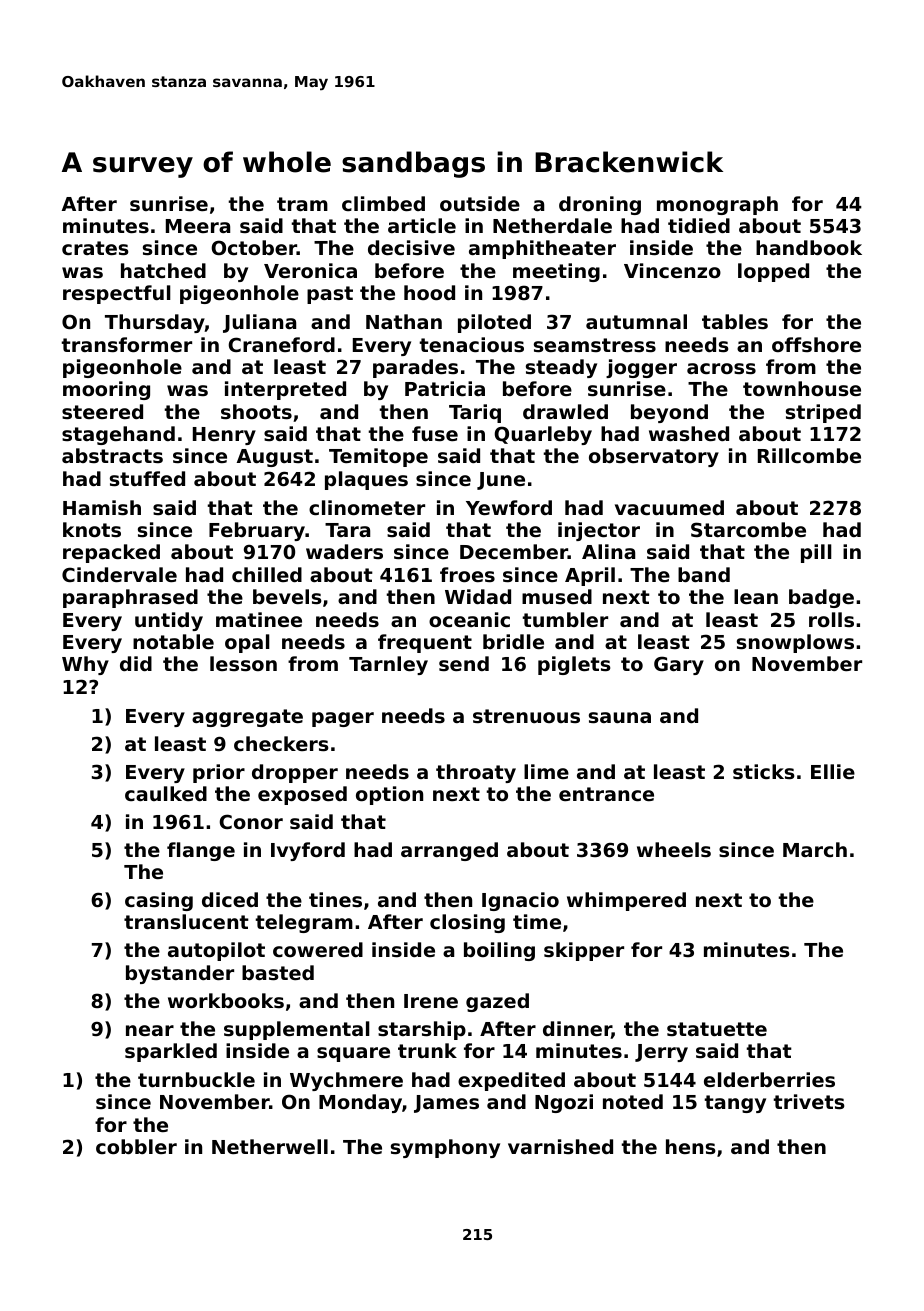  I want to click on townhouse, so click(802, 389).
